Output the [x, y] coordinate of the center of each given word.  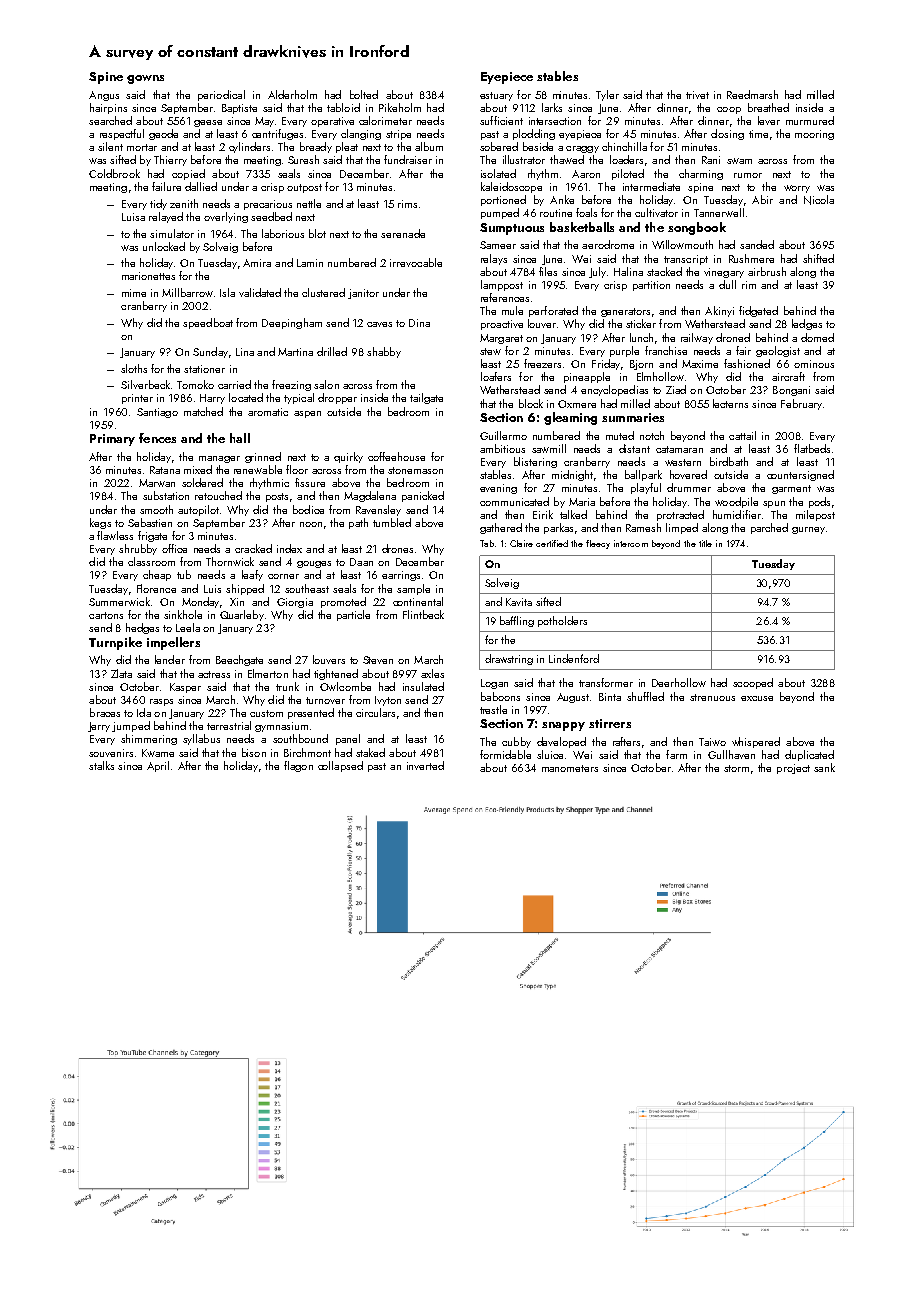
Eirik [543, 514]
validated [260, 292]
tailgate [426, 398]
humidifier [737, 514]
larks [552, 107]
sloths [134, 368]
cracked [253, 548]
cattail [742, 435]
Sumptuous [512, 229]
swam [739, 161]
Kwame [158, 753]
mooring [814, 135]
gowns [145, 79]
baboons [500, 696]
